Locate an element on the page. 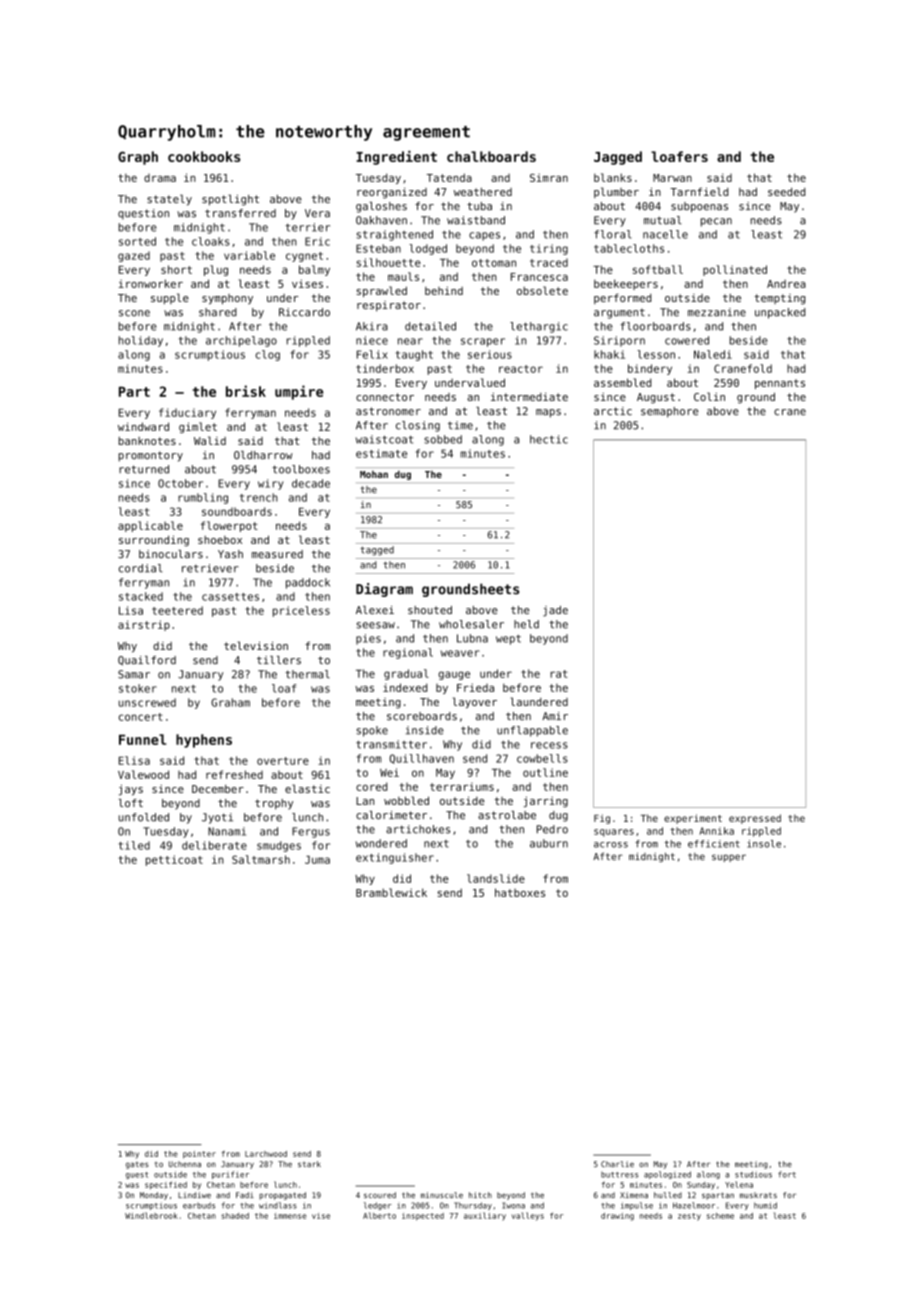 This image has width=924, height=1308. immense is located at coordinates (290, 1216).
